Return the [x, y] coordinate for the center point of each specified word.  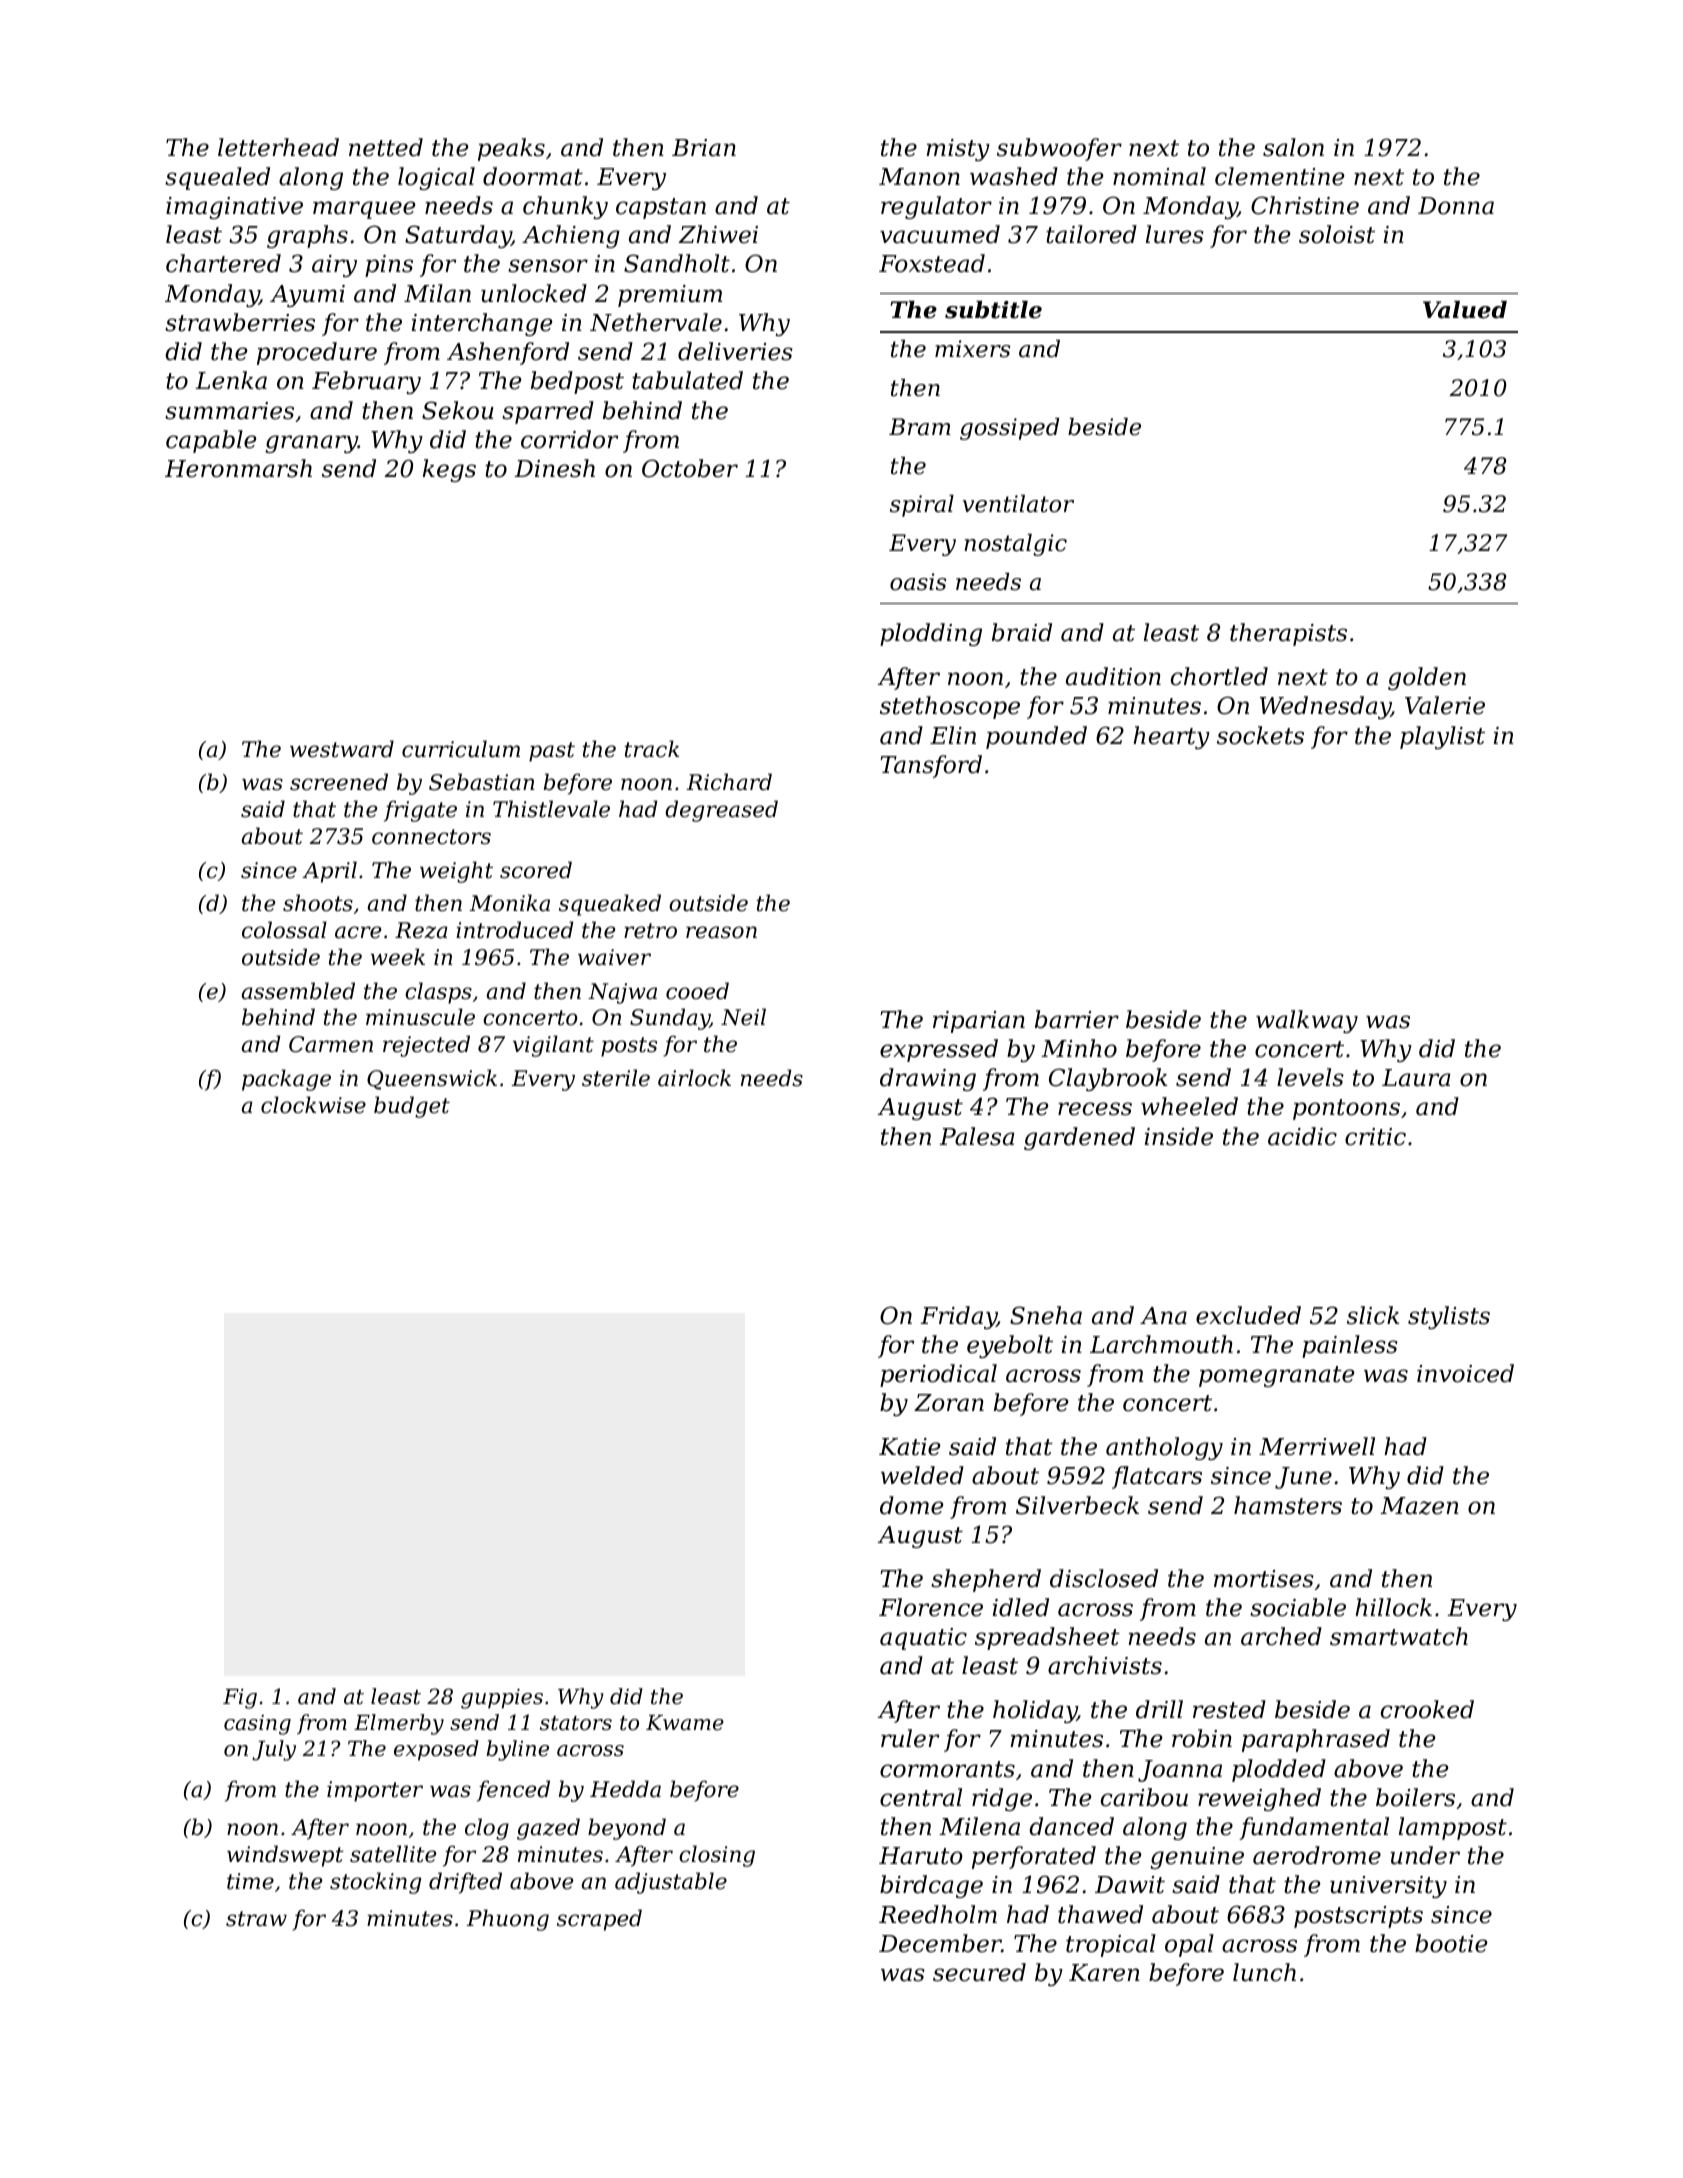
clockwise [313, 1105]
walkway [1307, 1021]
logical [436, 178]
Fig [240, 1698]
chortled [1219, 676]
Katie [910, 1447]
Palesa [977, 1136]
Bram [920, 427]
